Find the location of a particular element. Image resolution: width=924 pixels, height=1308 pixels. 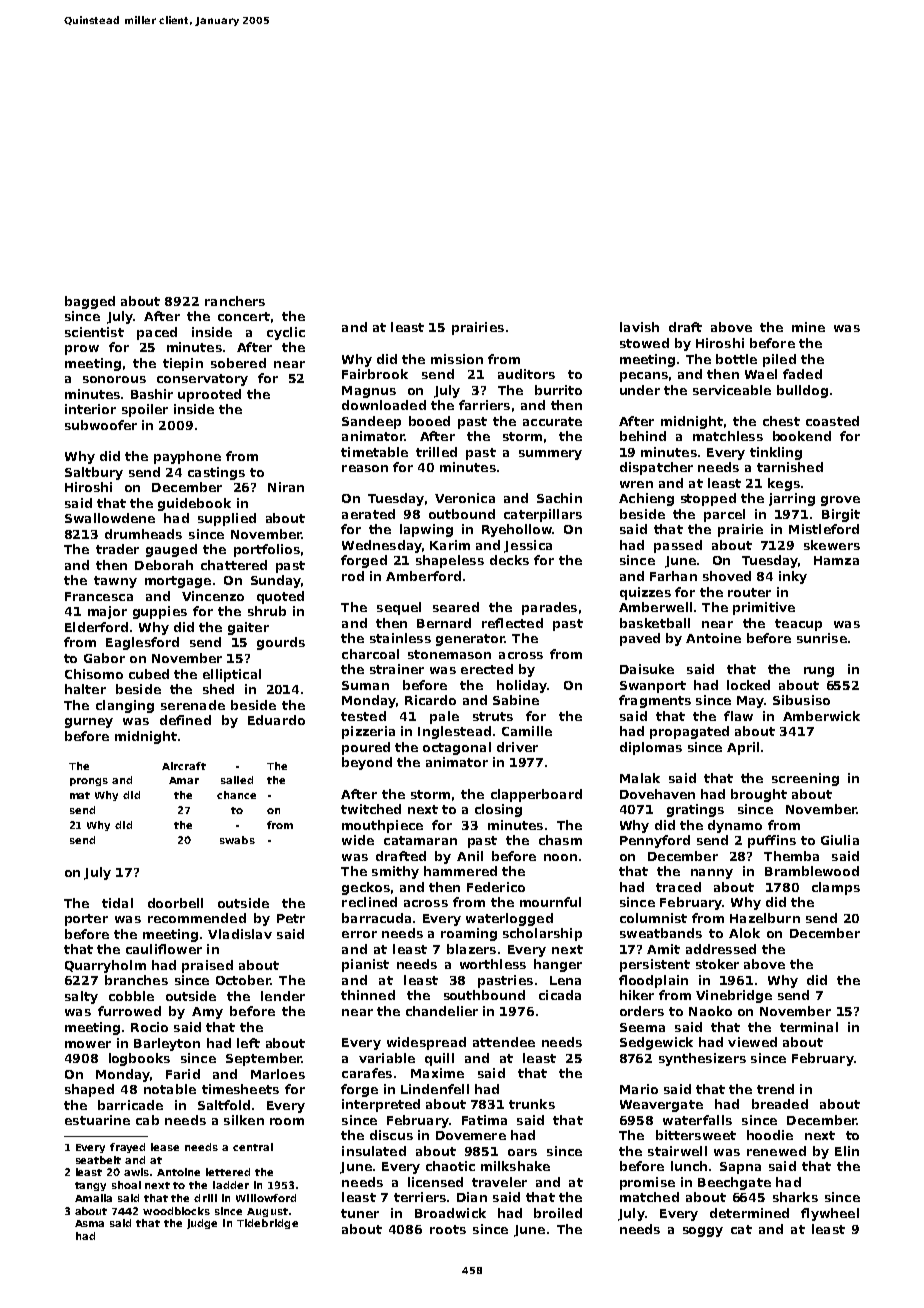

portfolios is located at coordinates (267, 550).
